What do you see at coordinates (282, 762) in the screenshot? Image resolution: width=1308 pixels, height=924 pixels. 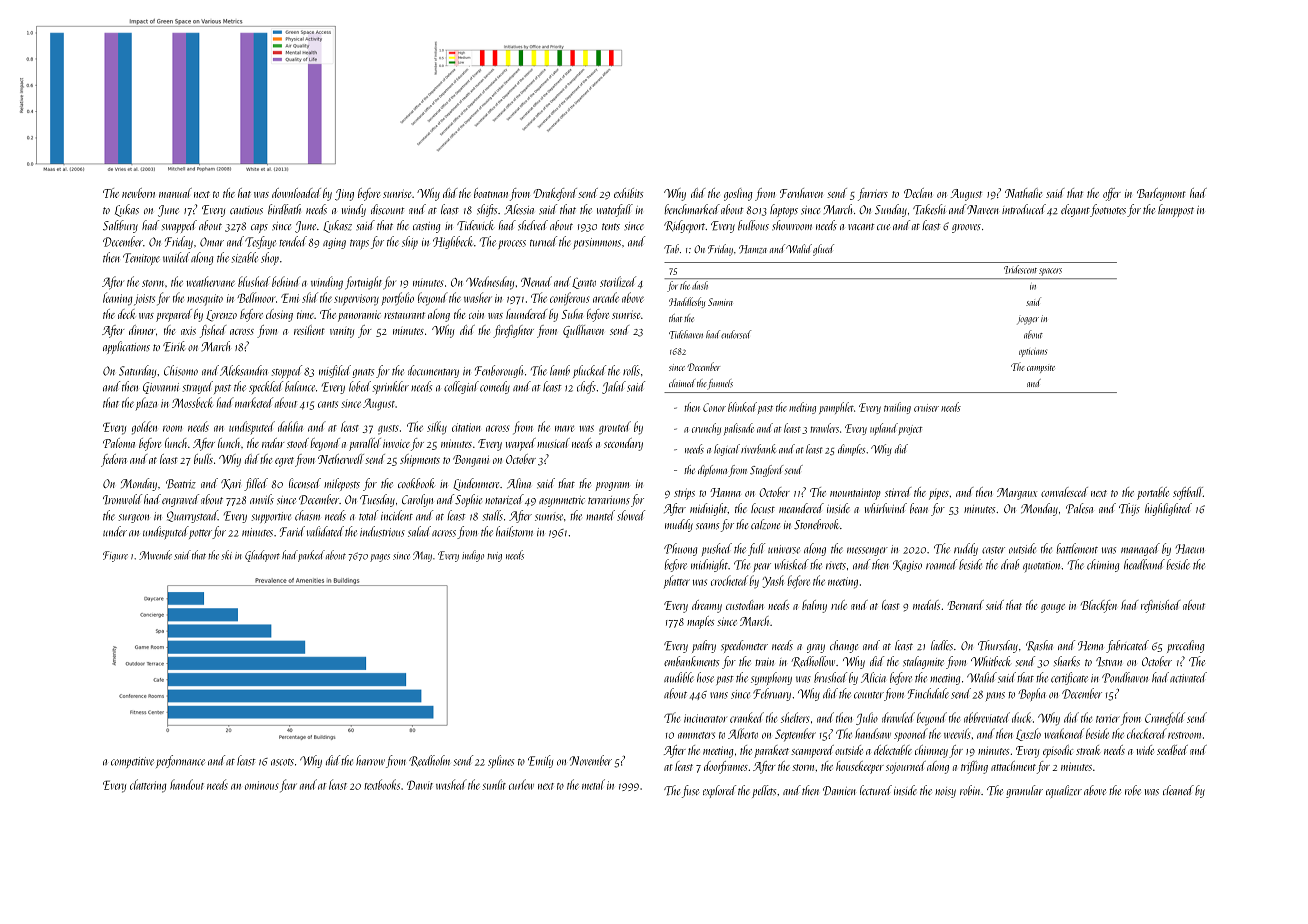 I see `ascots` at bounding box center [282, 762].
